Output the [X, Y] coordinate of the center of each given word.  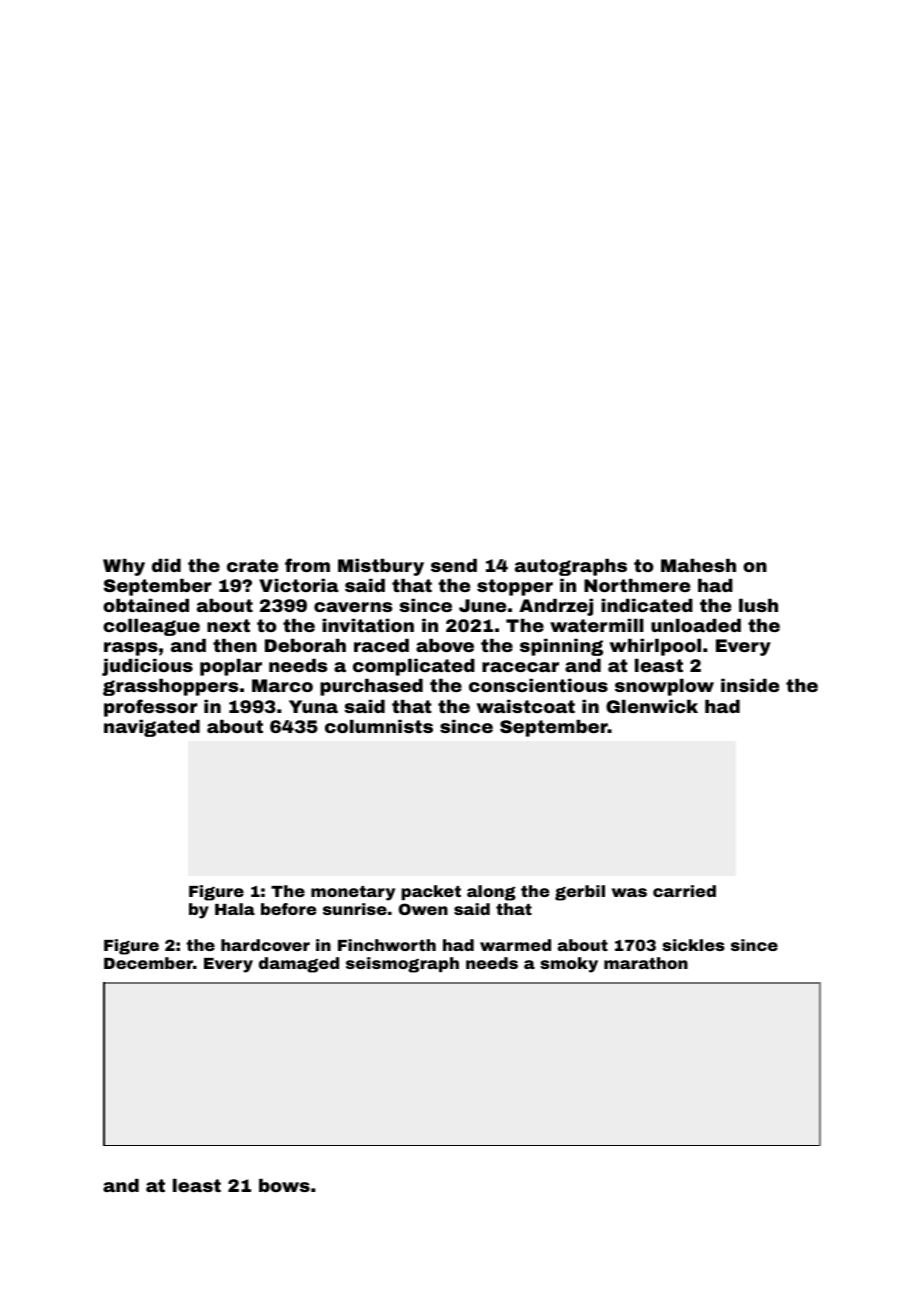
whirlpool [655, 647]
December [148, 963]
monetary [353, 893]
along [491, 893]
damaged [299, 965]
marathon [646, 963]
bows [284, 1185]
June [482, 605]
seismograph [402, 965]
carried [684, 891]
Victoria [299, 585]
